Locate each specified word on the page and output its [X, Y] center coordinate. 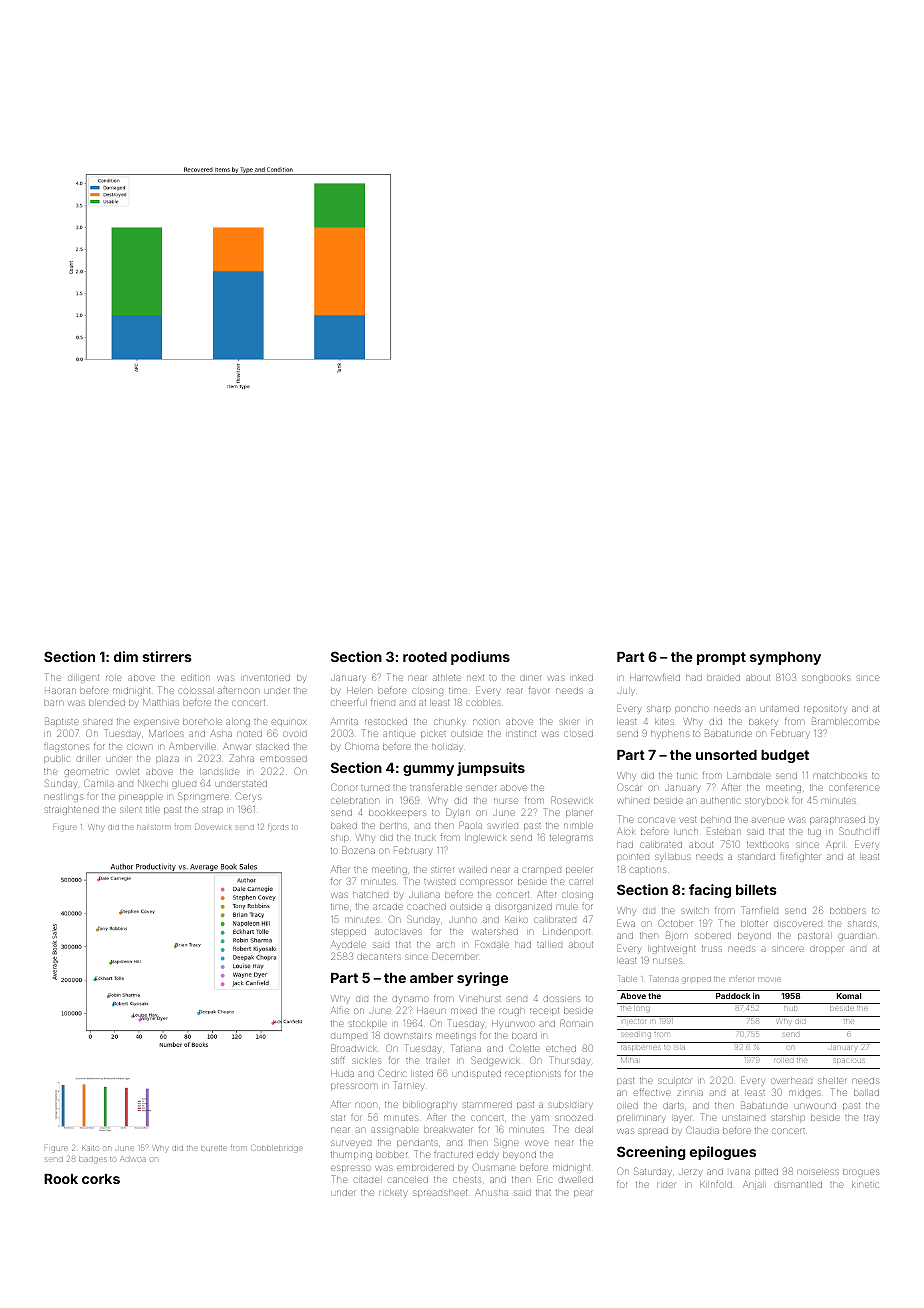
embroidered [425, 1168]
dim [126, 656]
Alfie [340, 1010]
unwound [815, 1106]
